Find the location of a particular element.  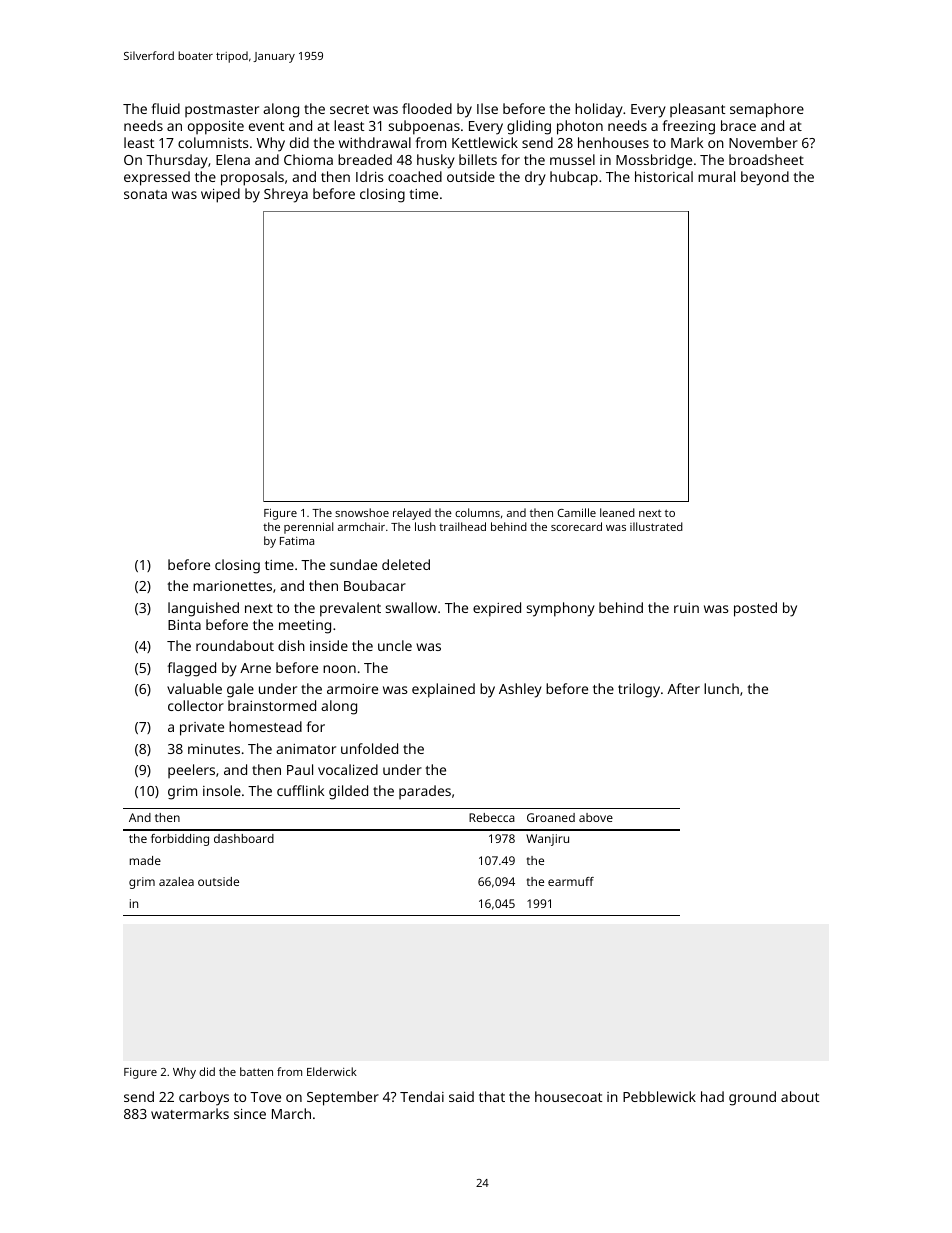

illustrated is located at coordinates (656, 526).
